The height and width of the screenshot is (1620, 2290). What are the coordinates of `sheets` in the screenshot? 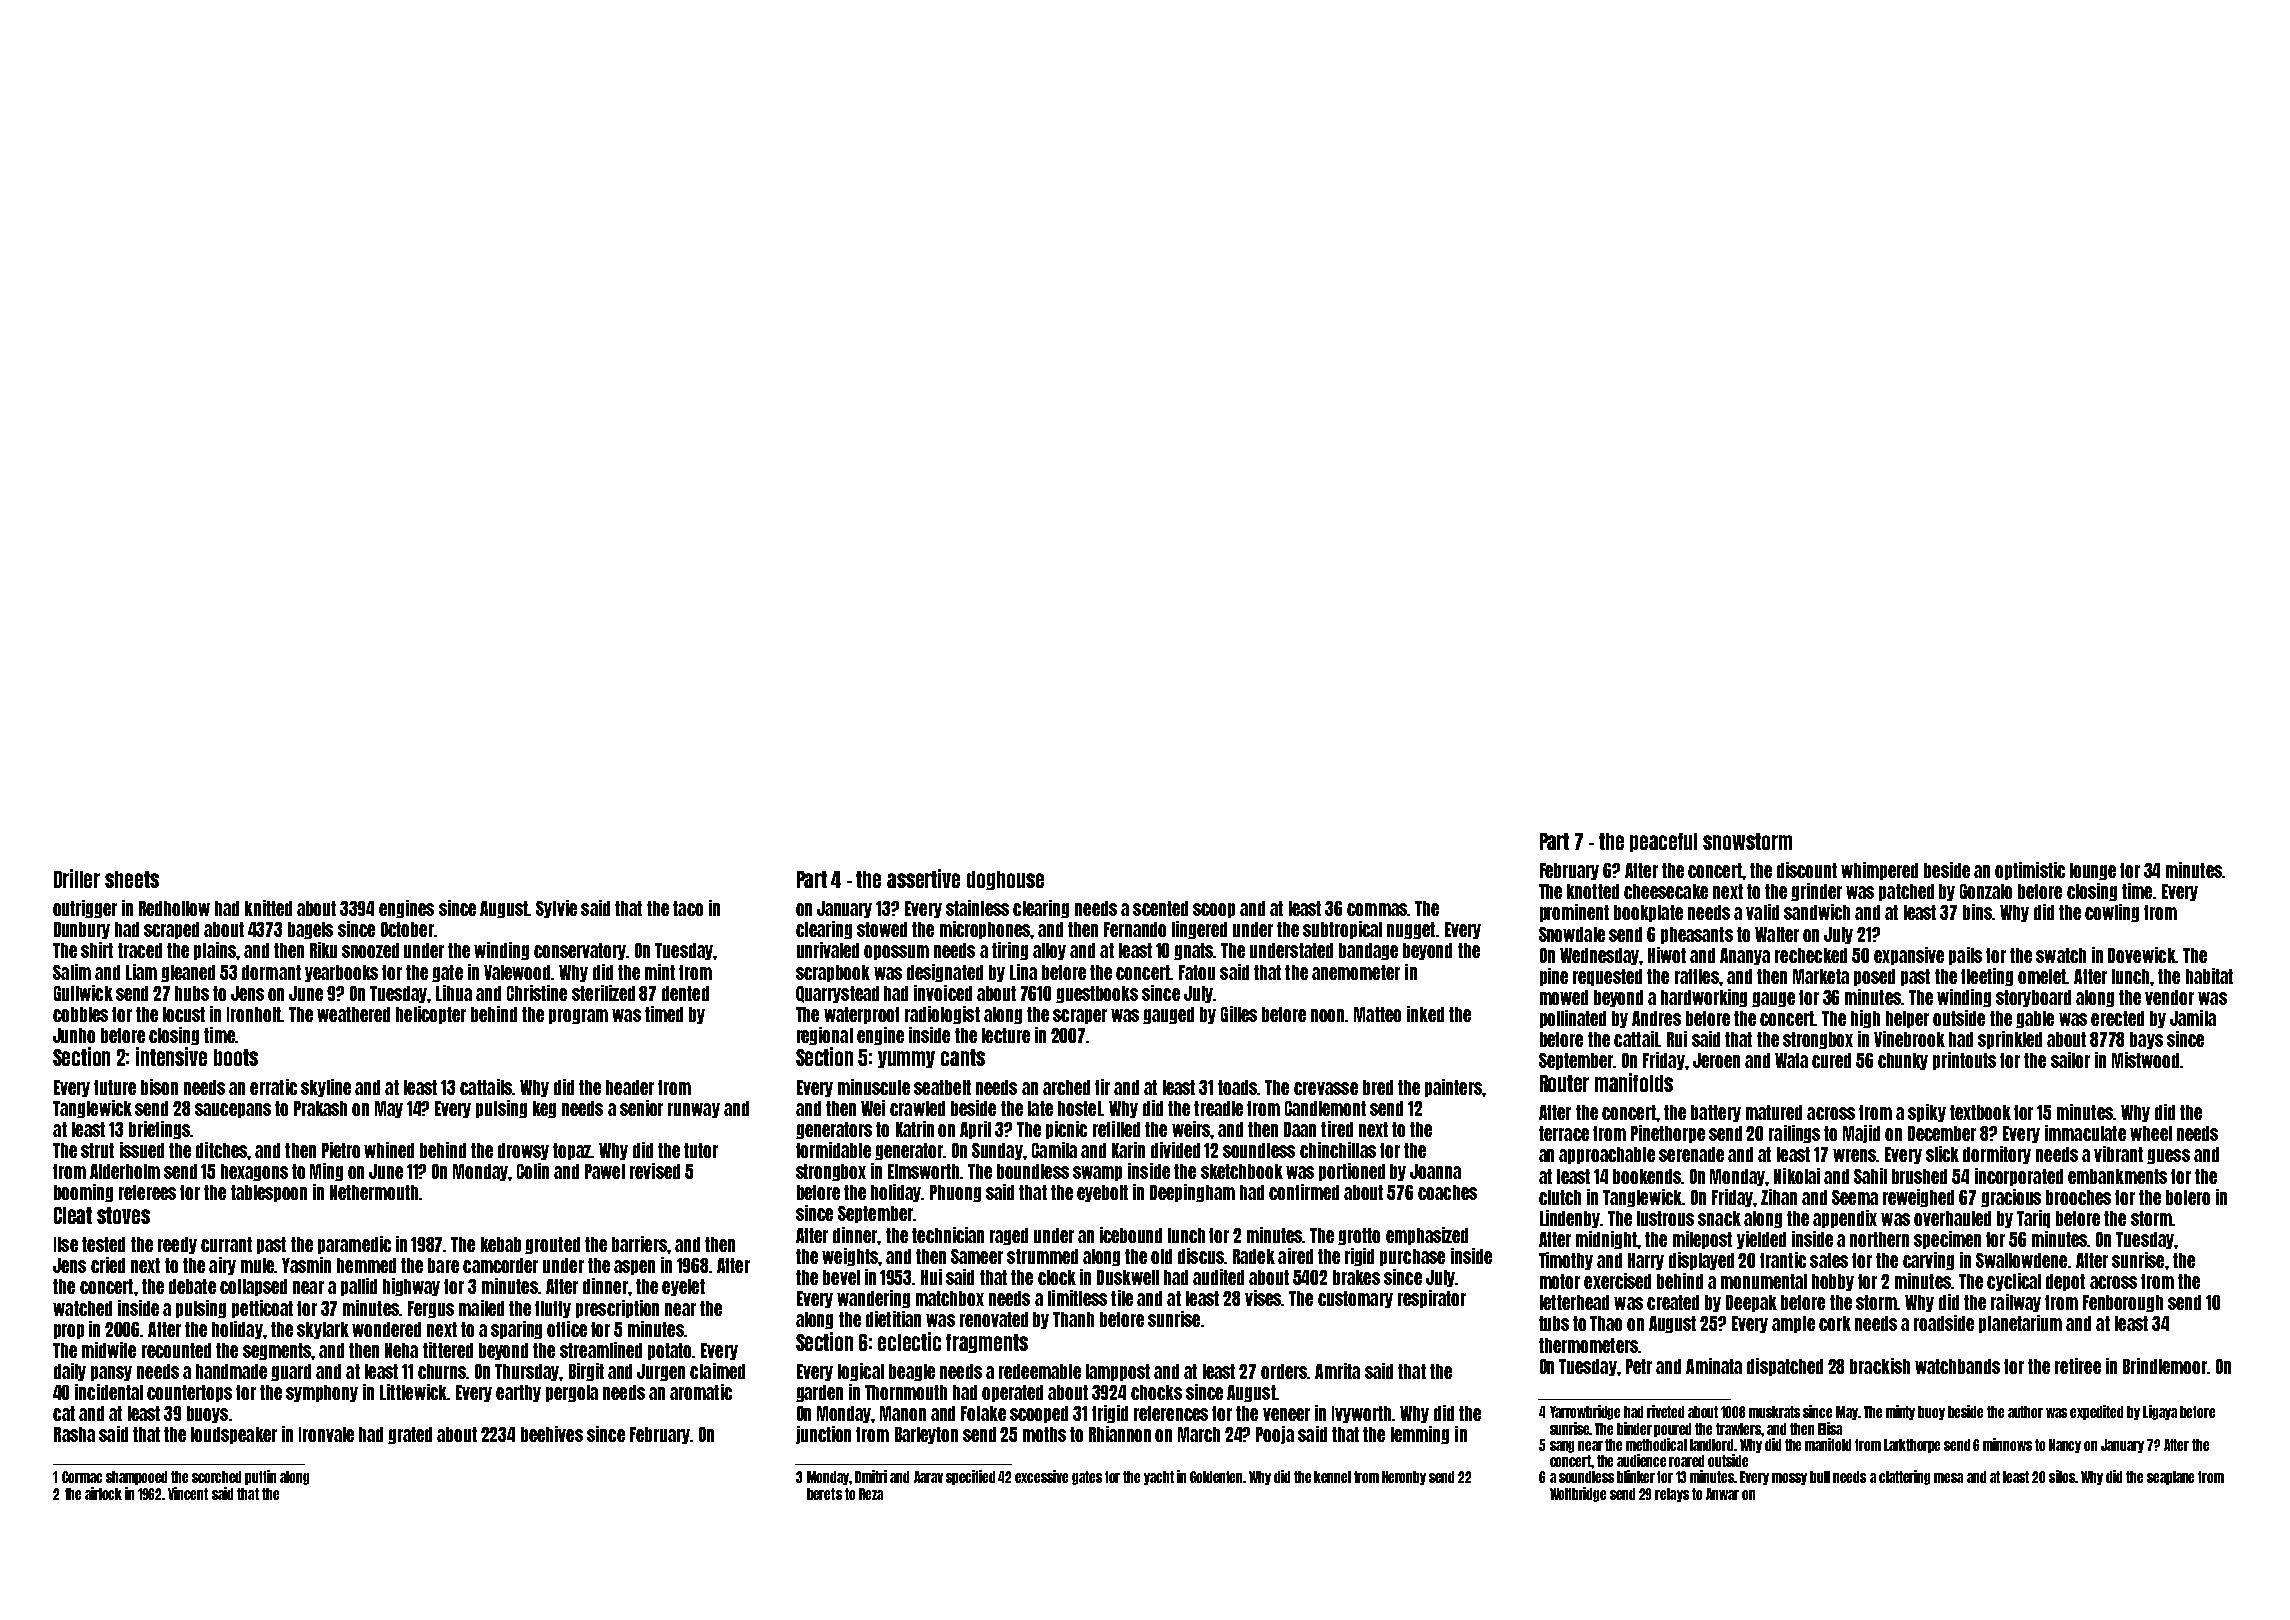 It's located at (132, 879).
